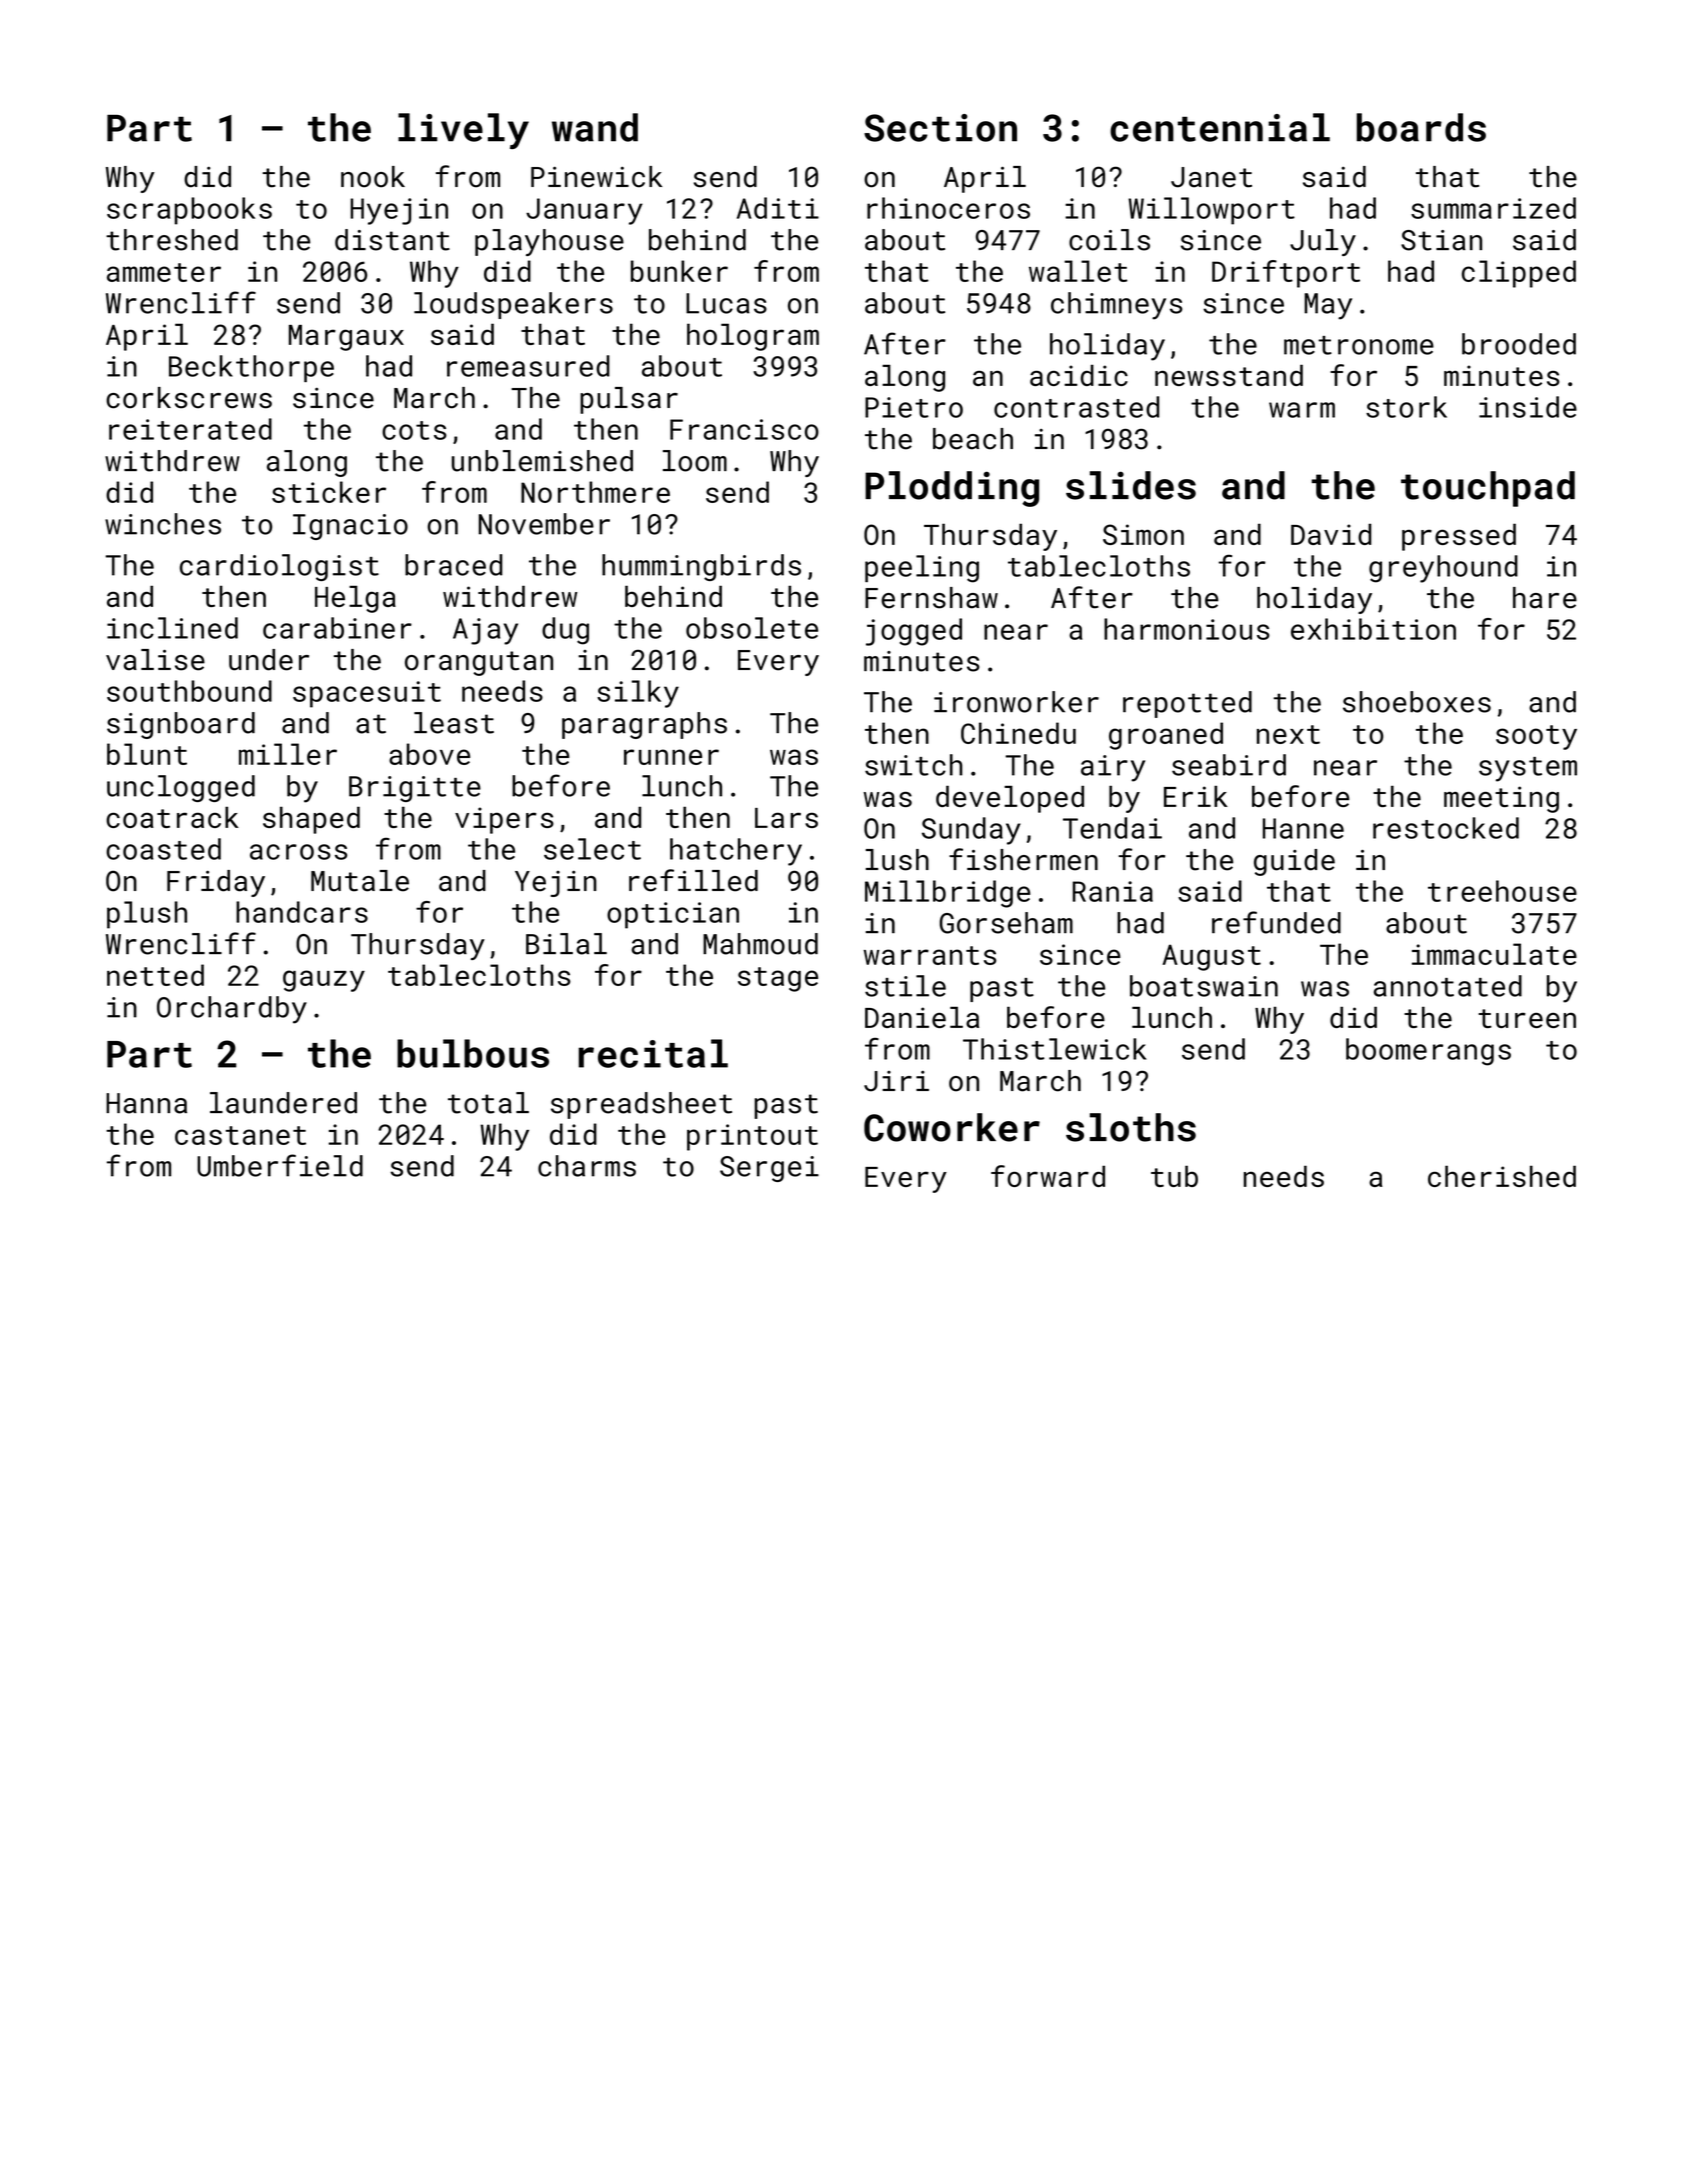 This page has height=2178, width=1683. I want to click on signboard, so click(181, 725).
